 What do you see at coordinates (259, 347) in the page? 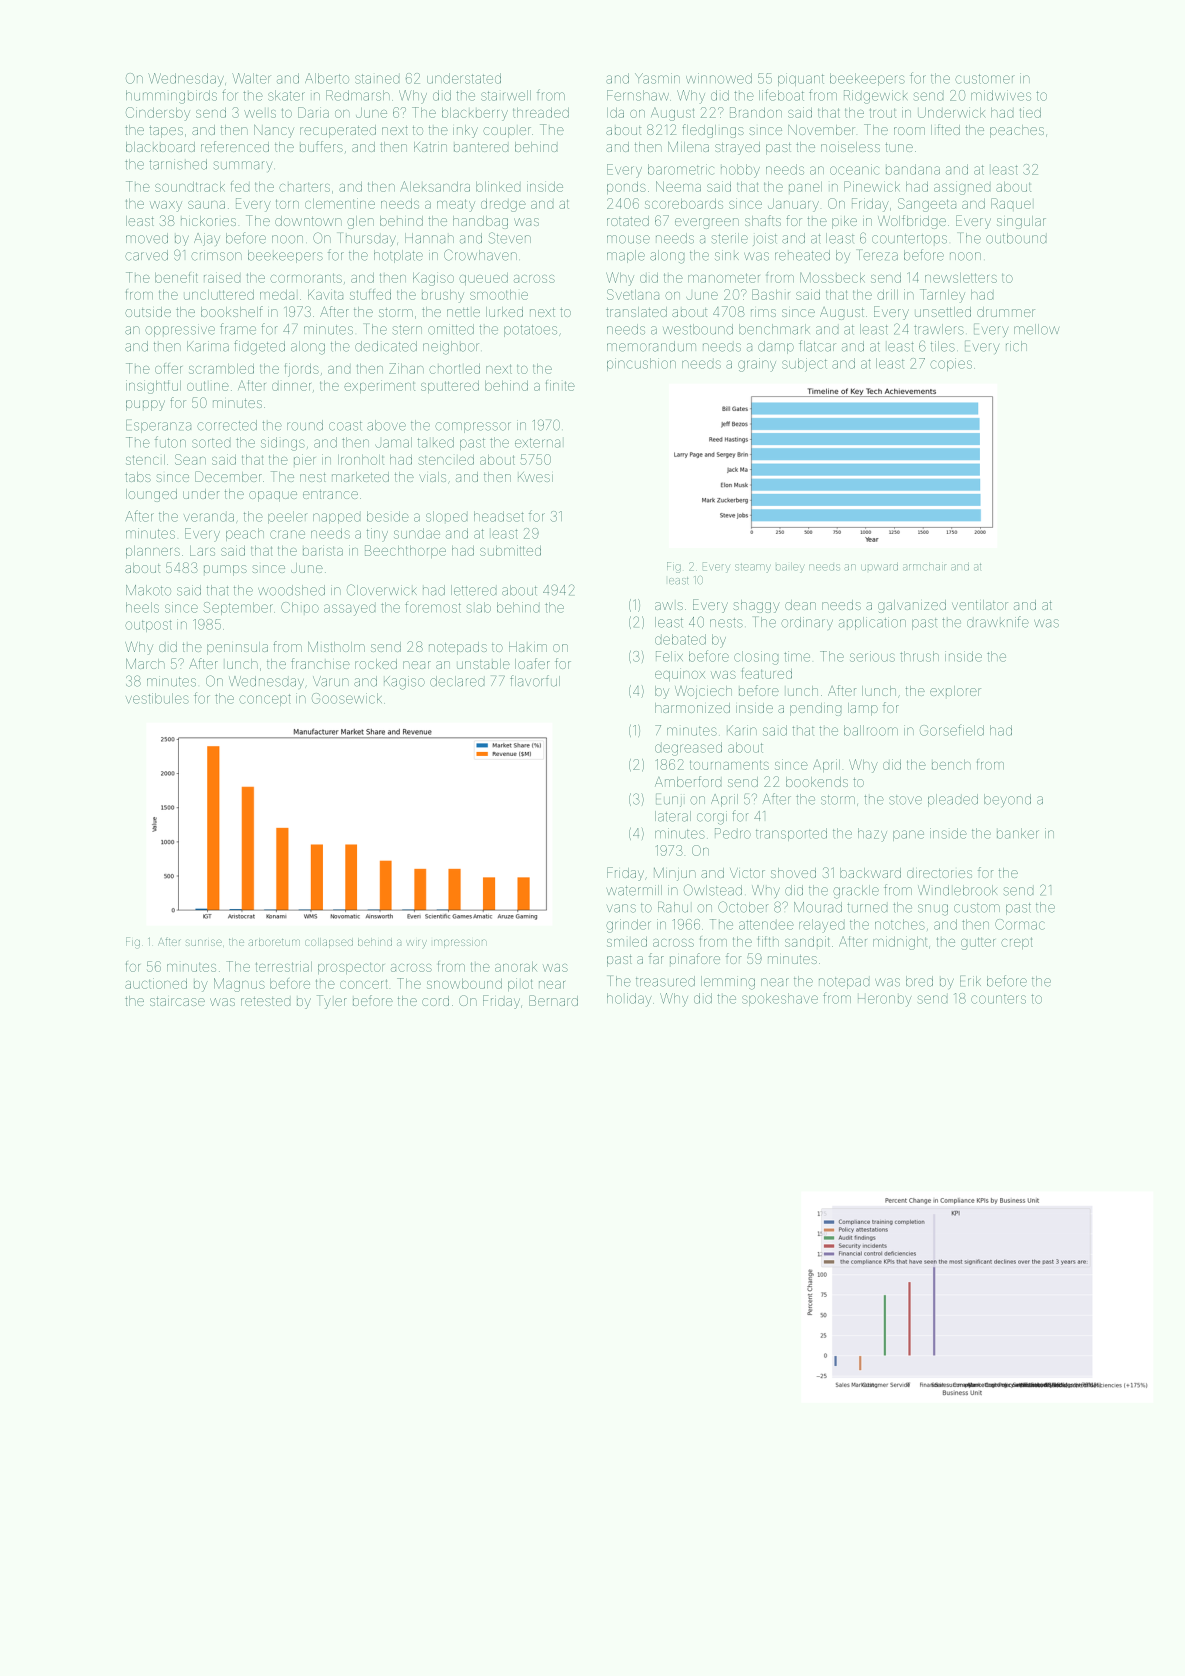
I see `fidgeted` at bounding box center [259, 347].
